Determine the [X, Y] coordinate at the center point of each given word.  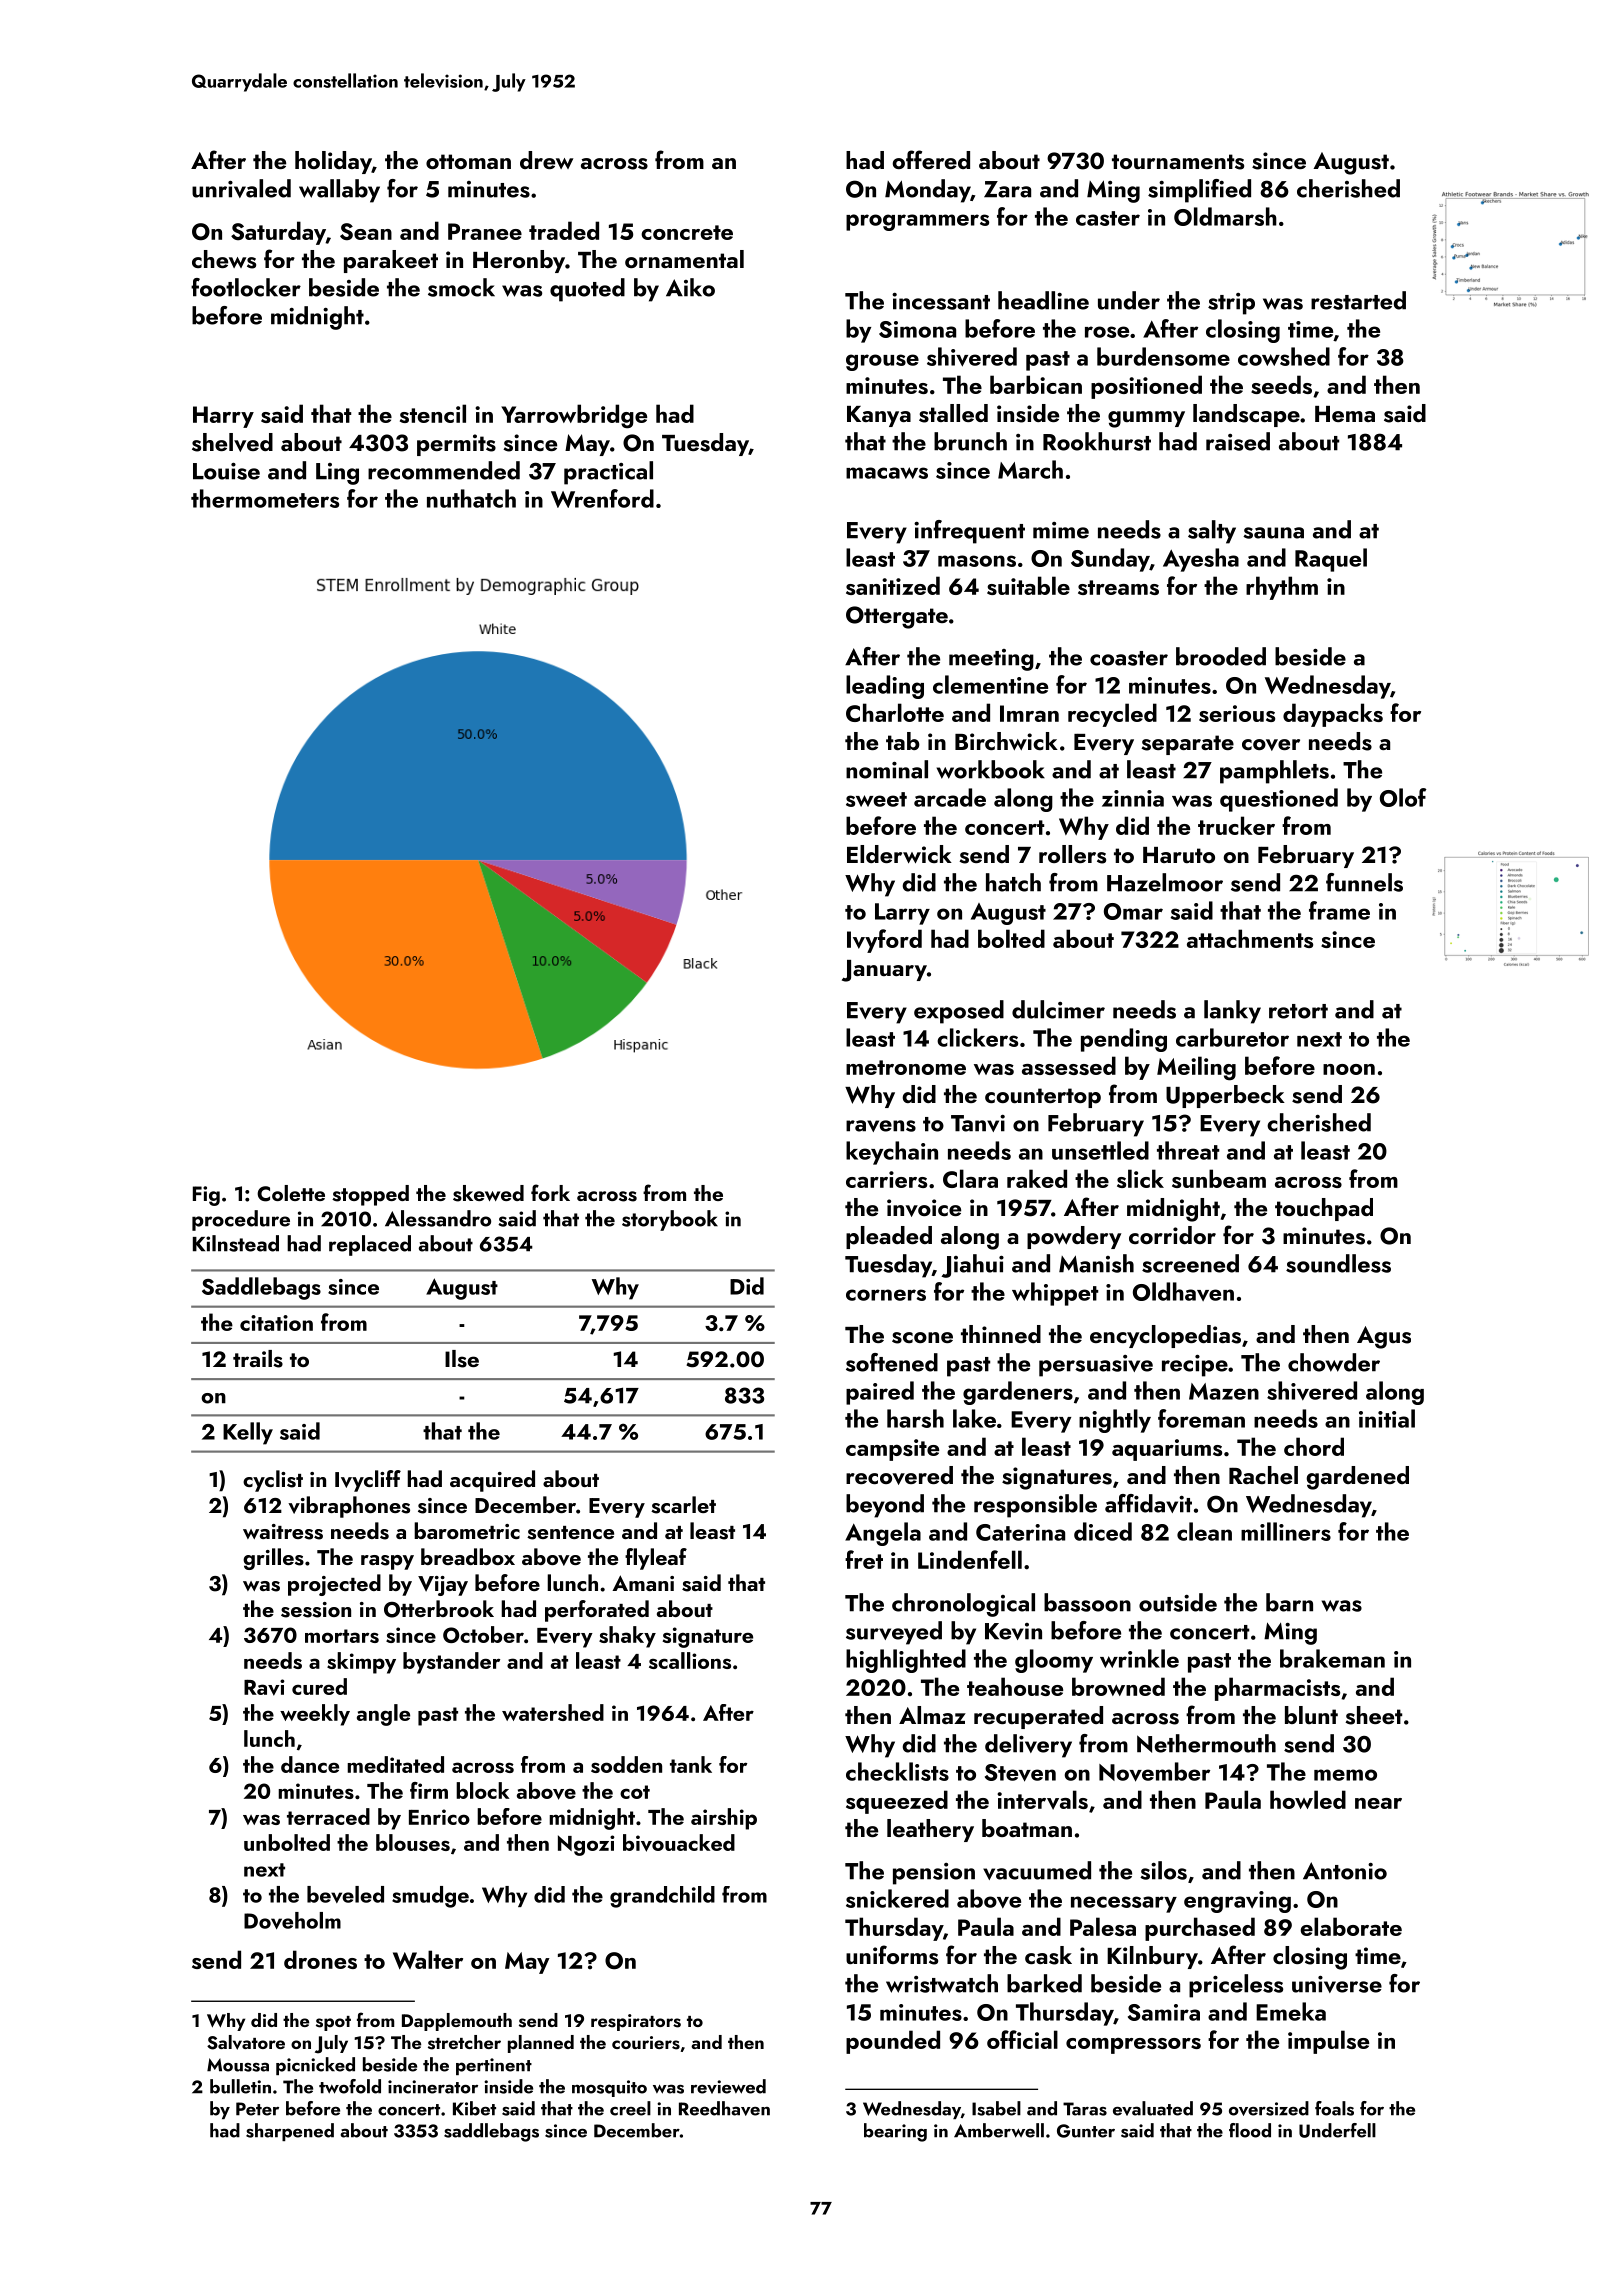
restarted [1358, 300]
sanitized [893, 585]
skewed [488, 1193]
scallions [690, 1660]
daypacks [1333, 715]
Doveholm [292, 1920]
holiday [333, 162]
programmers [917, 222]
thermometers [265, 498]
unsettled [1100, 1150]
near [1378, 1803]
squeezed [897, 1802]
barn [1289, 1602]
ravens [881, 1126]
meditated [395, 1764]
